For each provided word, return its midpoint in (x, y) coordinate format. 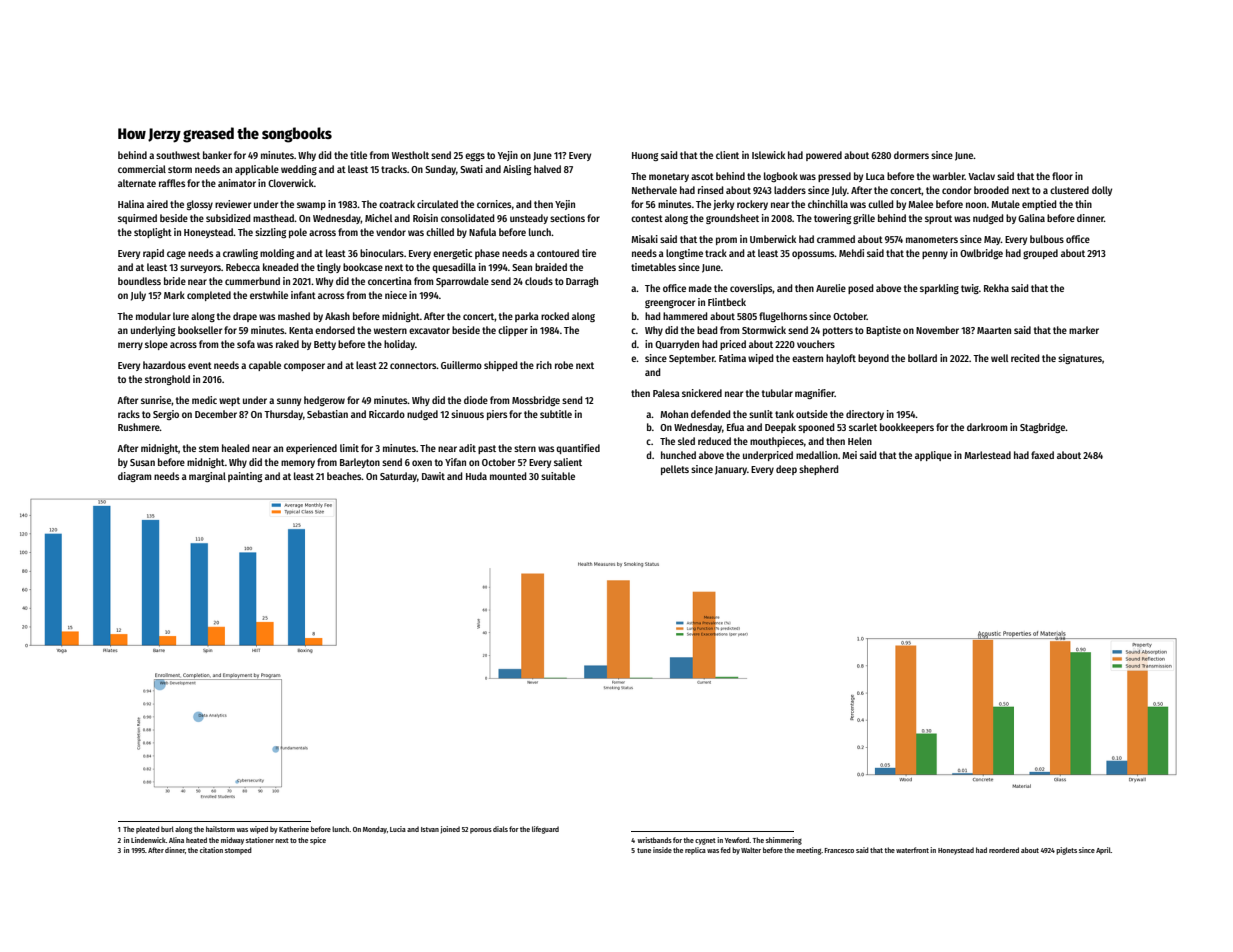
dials (500, 829)
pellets (675, 470)
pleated (148, 830)
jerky (723, 205)
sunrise (156, 400)
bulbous (1047, 239)
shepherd (818, 470)
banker (217, 155)
